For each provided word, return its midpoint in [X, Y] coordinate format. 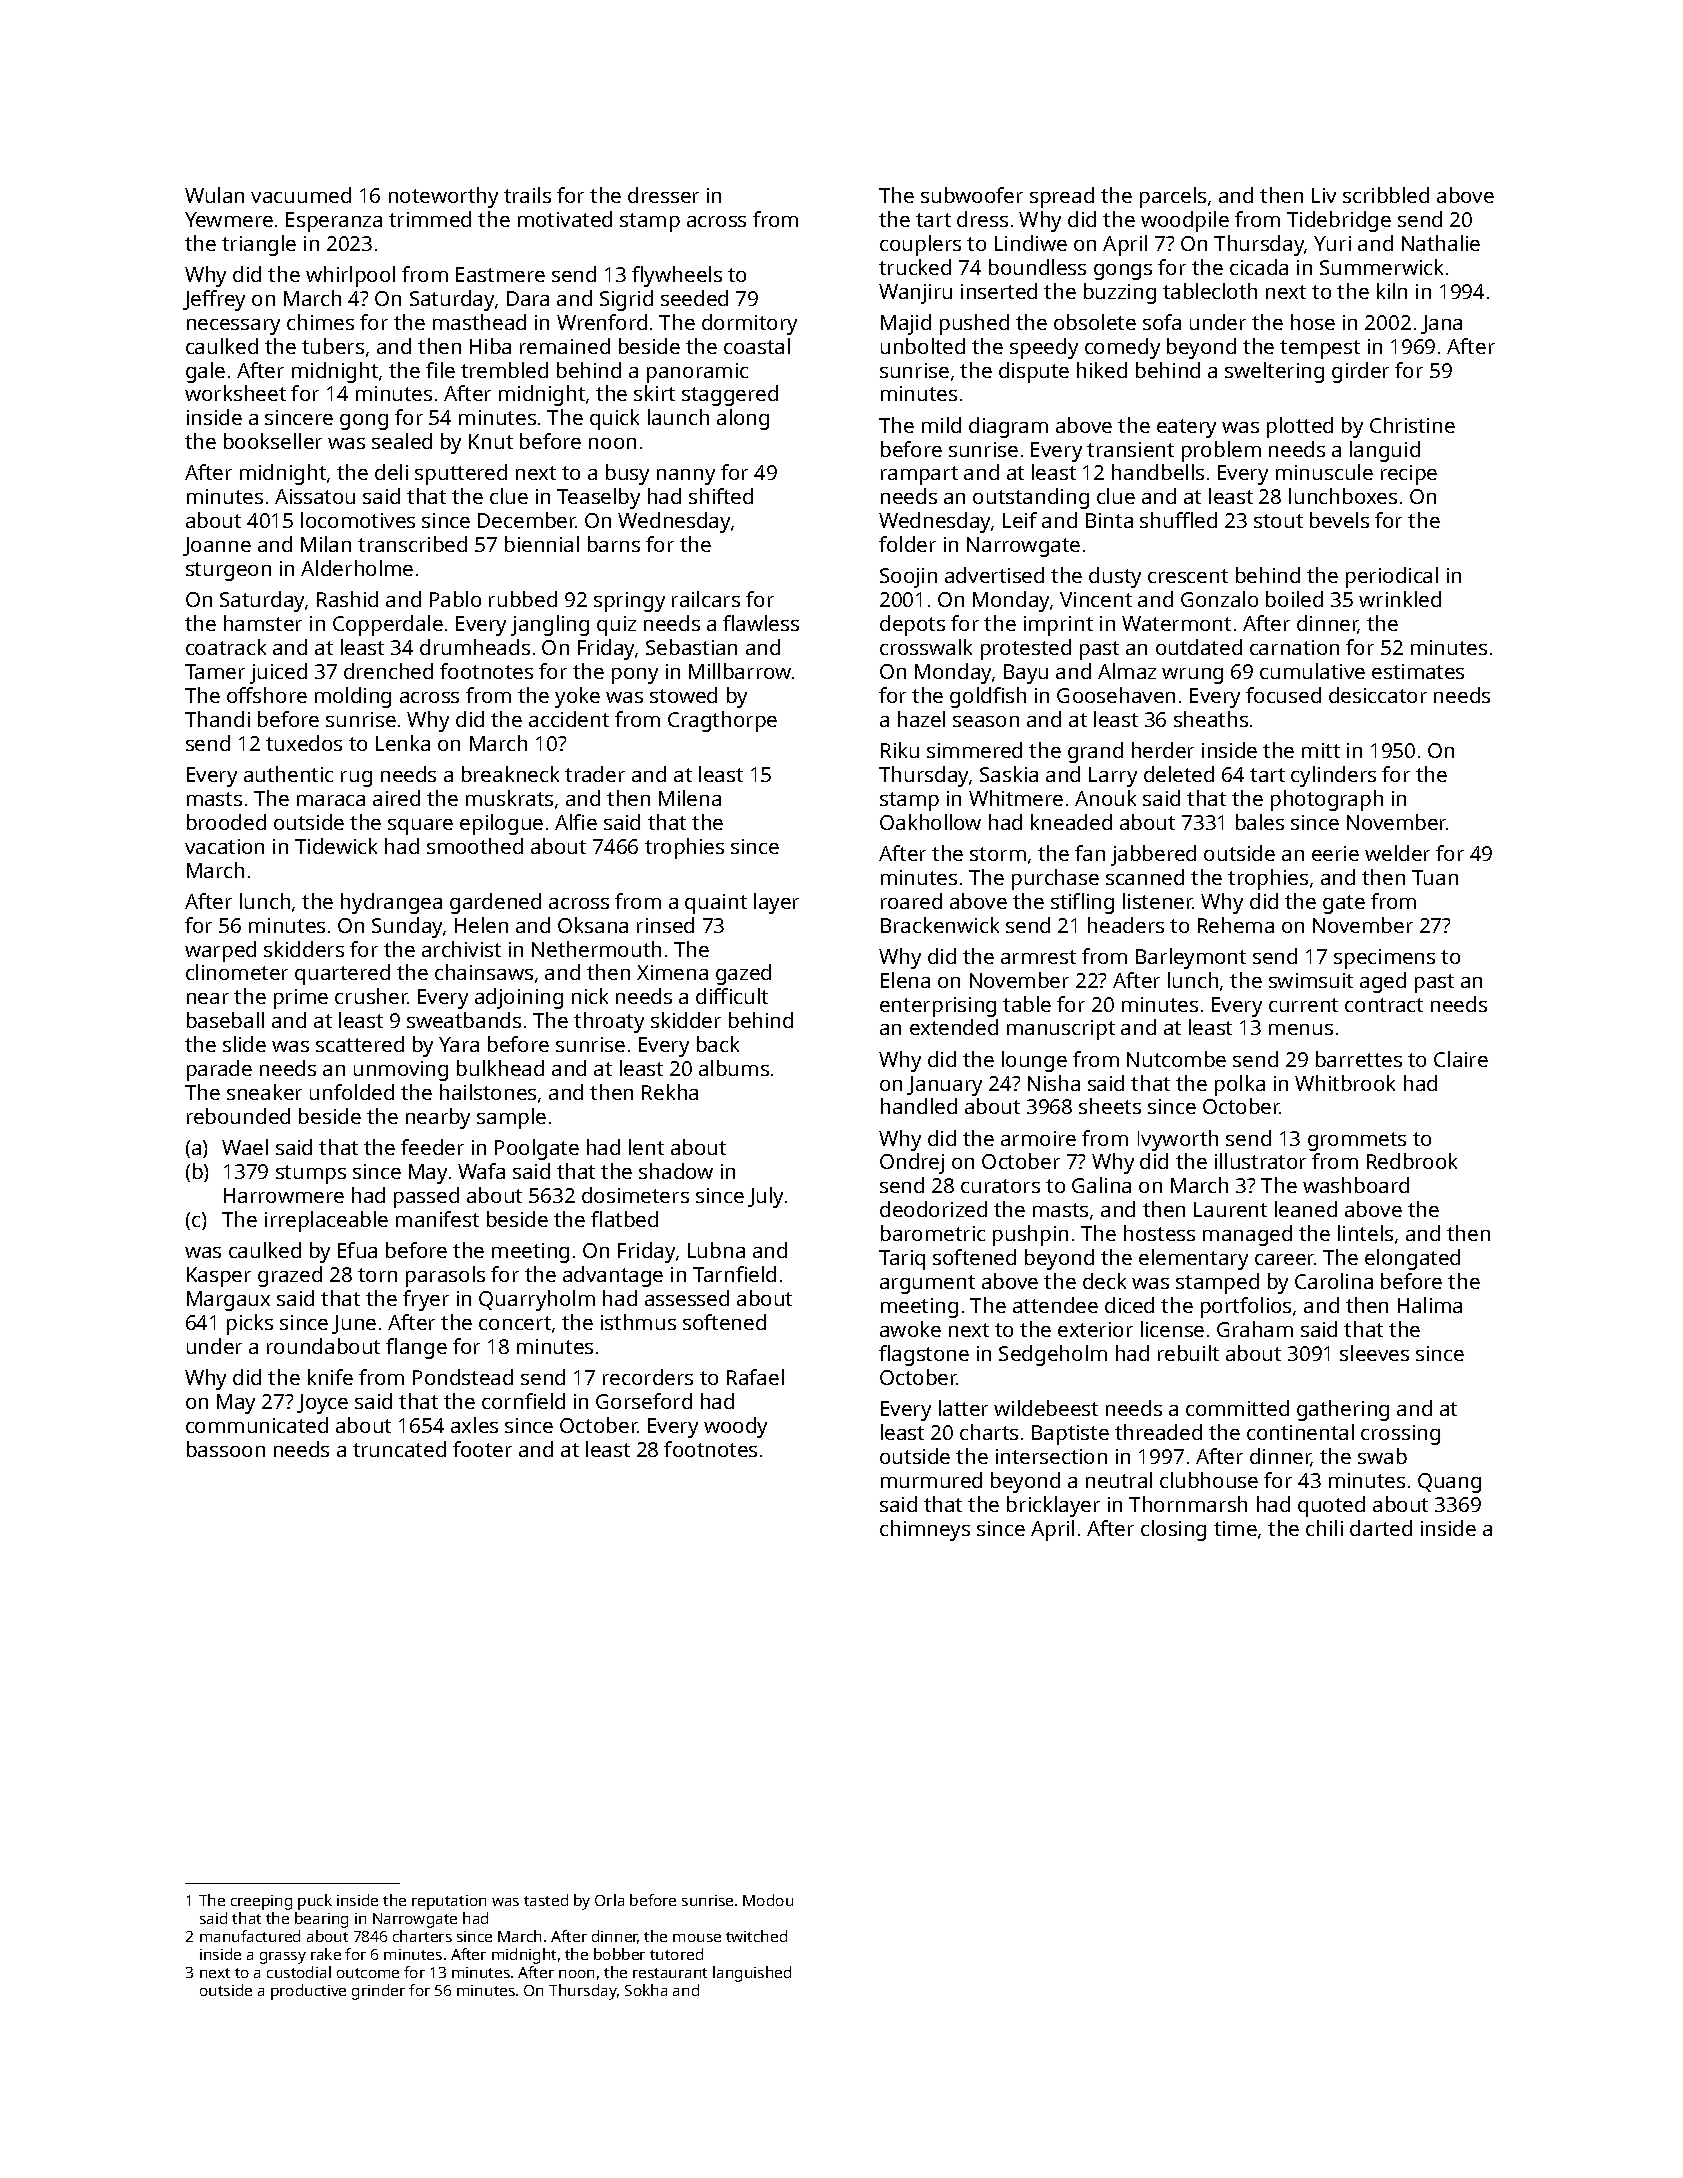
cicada [1259, 267]
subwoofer [972, 195]
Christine [1412, 425]
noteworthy [443, 197]
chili [1324, 1528]
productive [308, 1992]
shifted [721, 496]
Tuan [1435, 877]
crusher [371, 996]
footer [482, 1449]
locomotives [358, 520]
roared [911, 901]
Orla [609, 1900]
